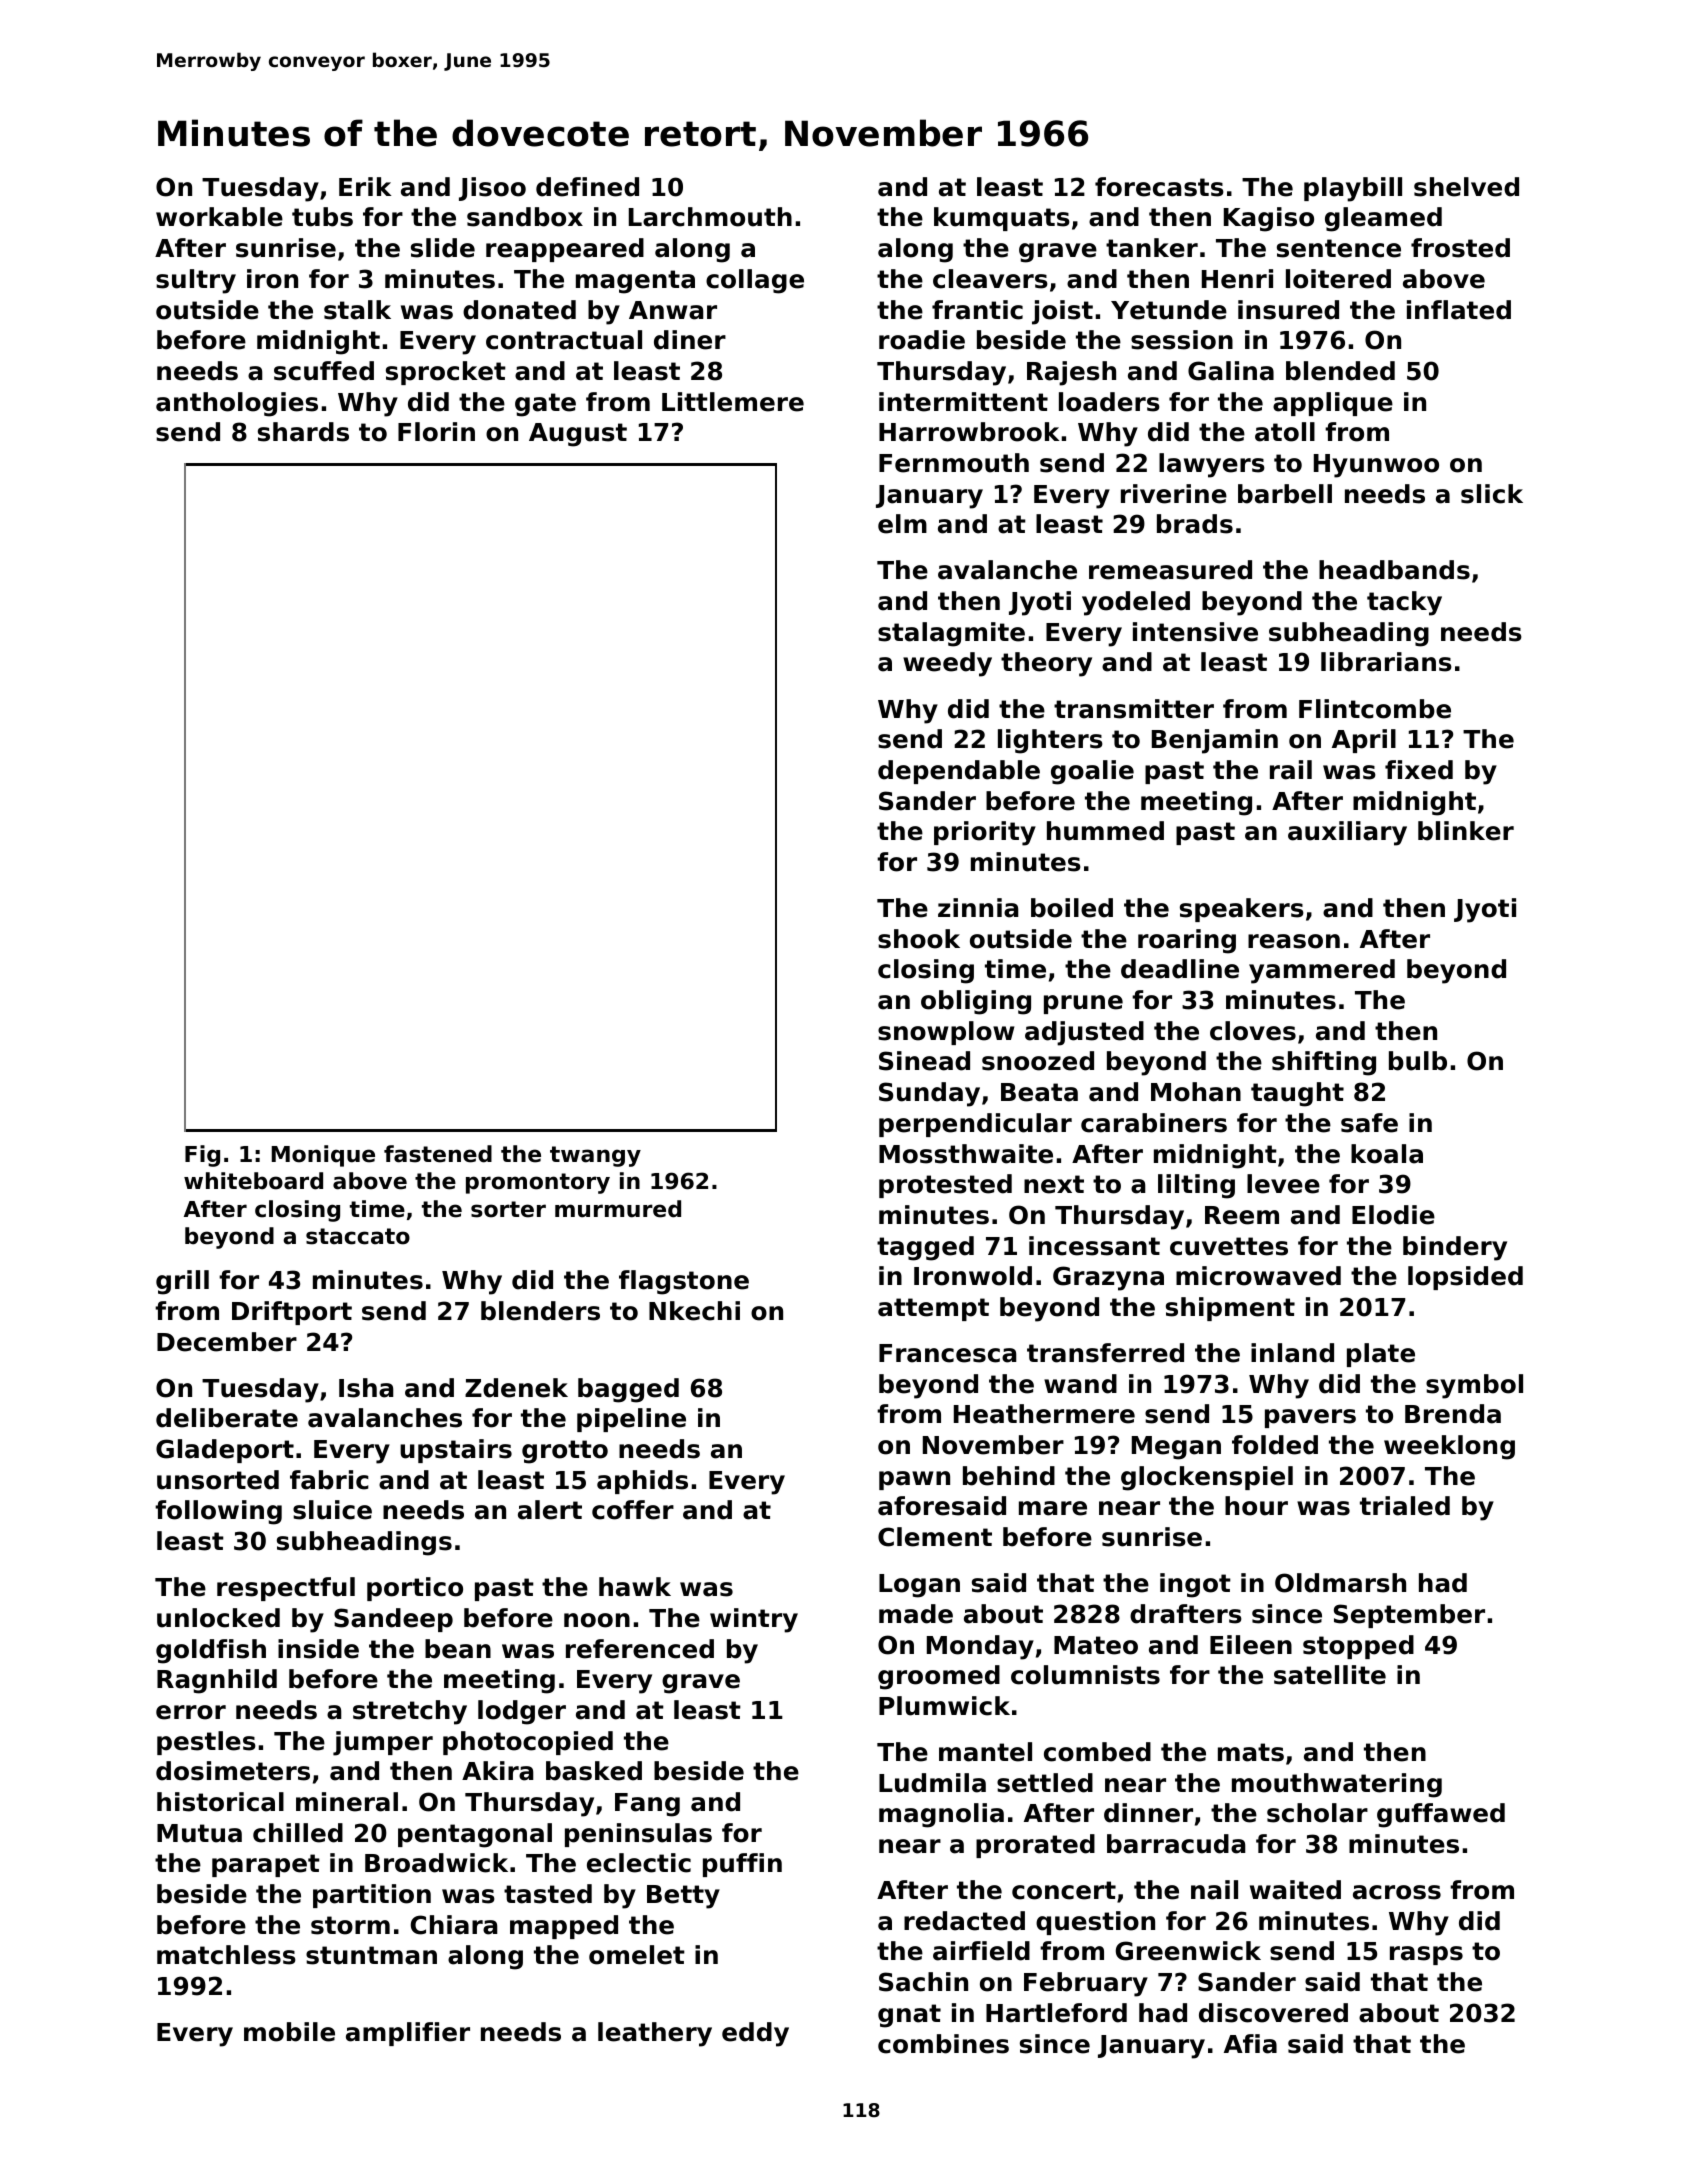  I want to click on sprocket, so click(446, 373).
